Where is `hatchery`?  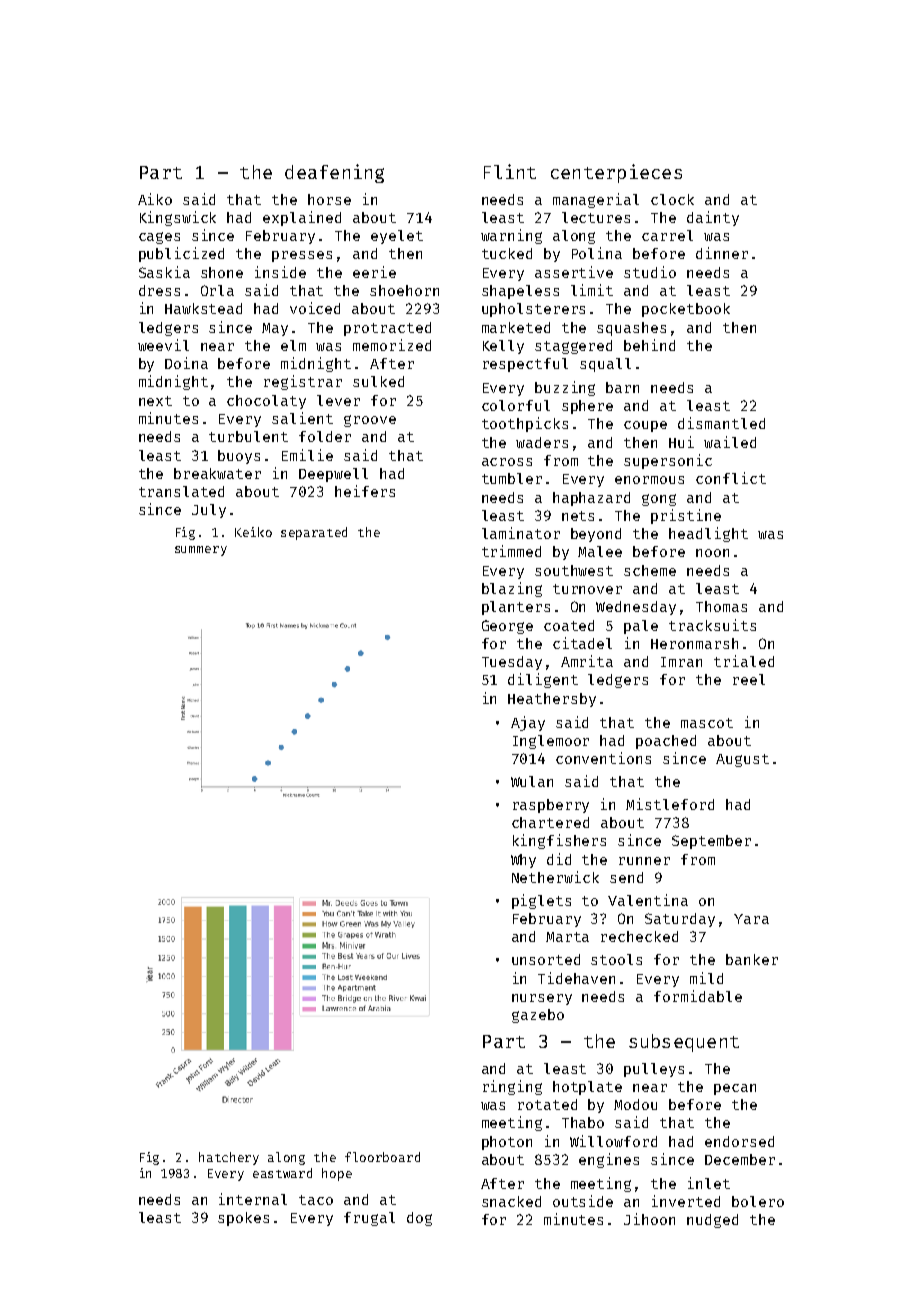
hatchery is located at coordinates (229, 1158).
